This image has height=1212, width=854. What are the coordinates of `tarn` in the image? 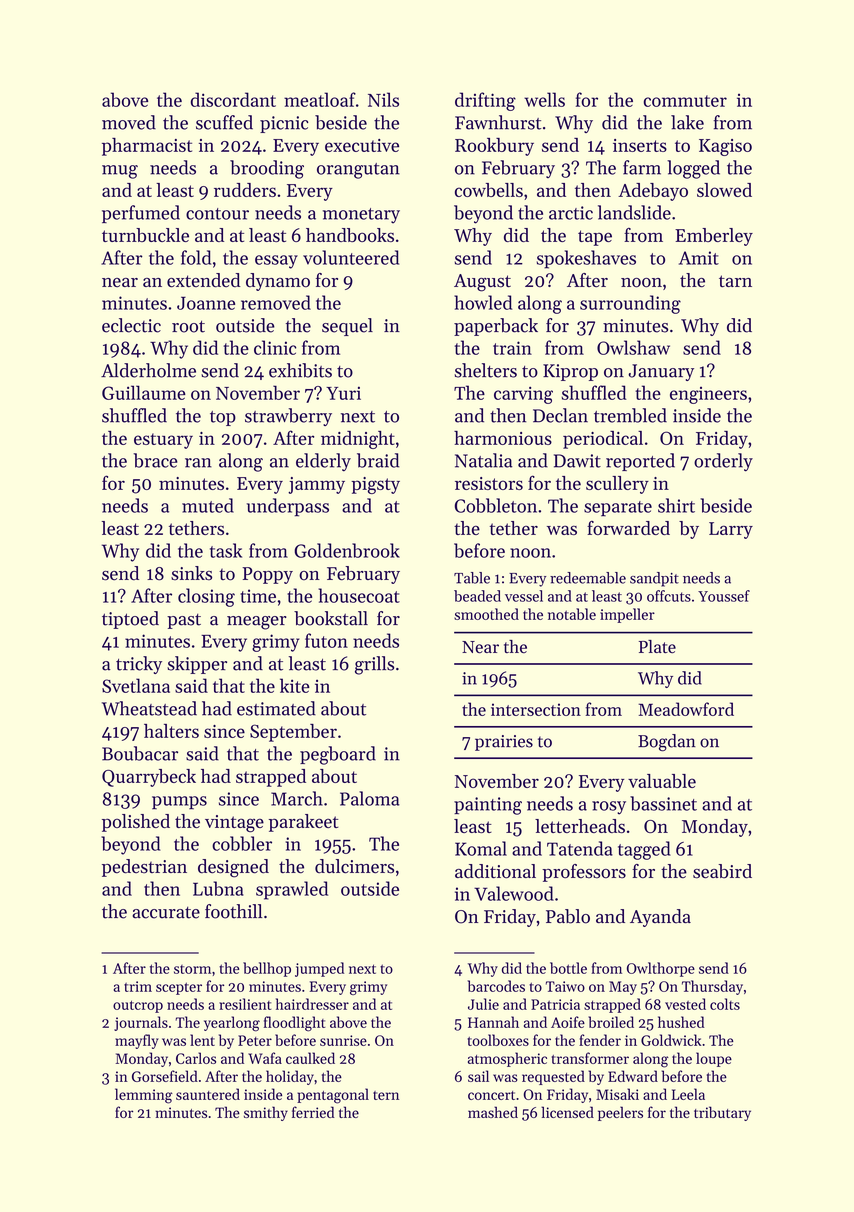 It's located at (735, 281).
